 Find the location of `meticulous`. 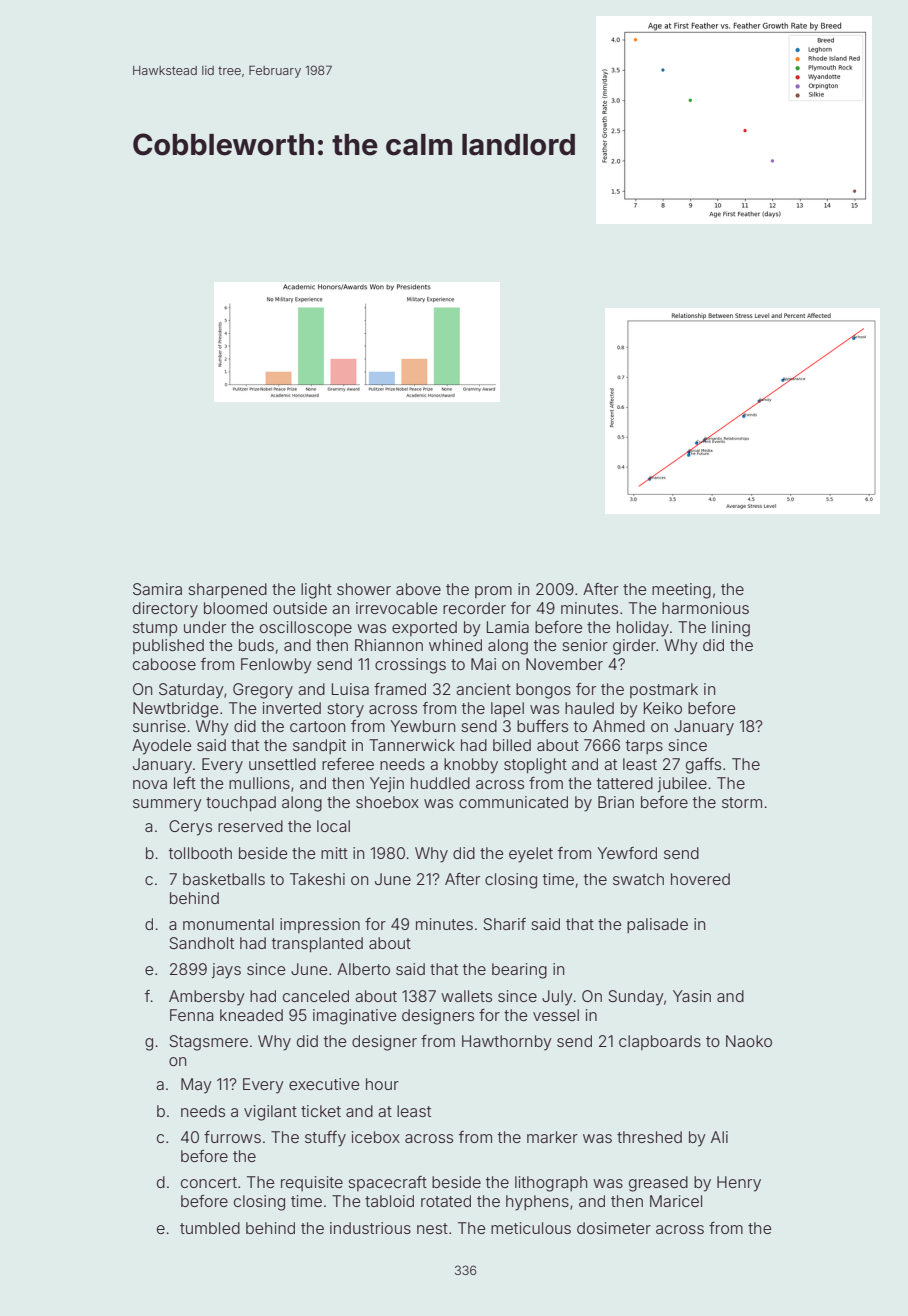

meticulous is located at coordinates (531, 1228).
